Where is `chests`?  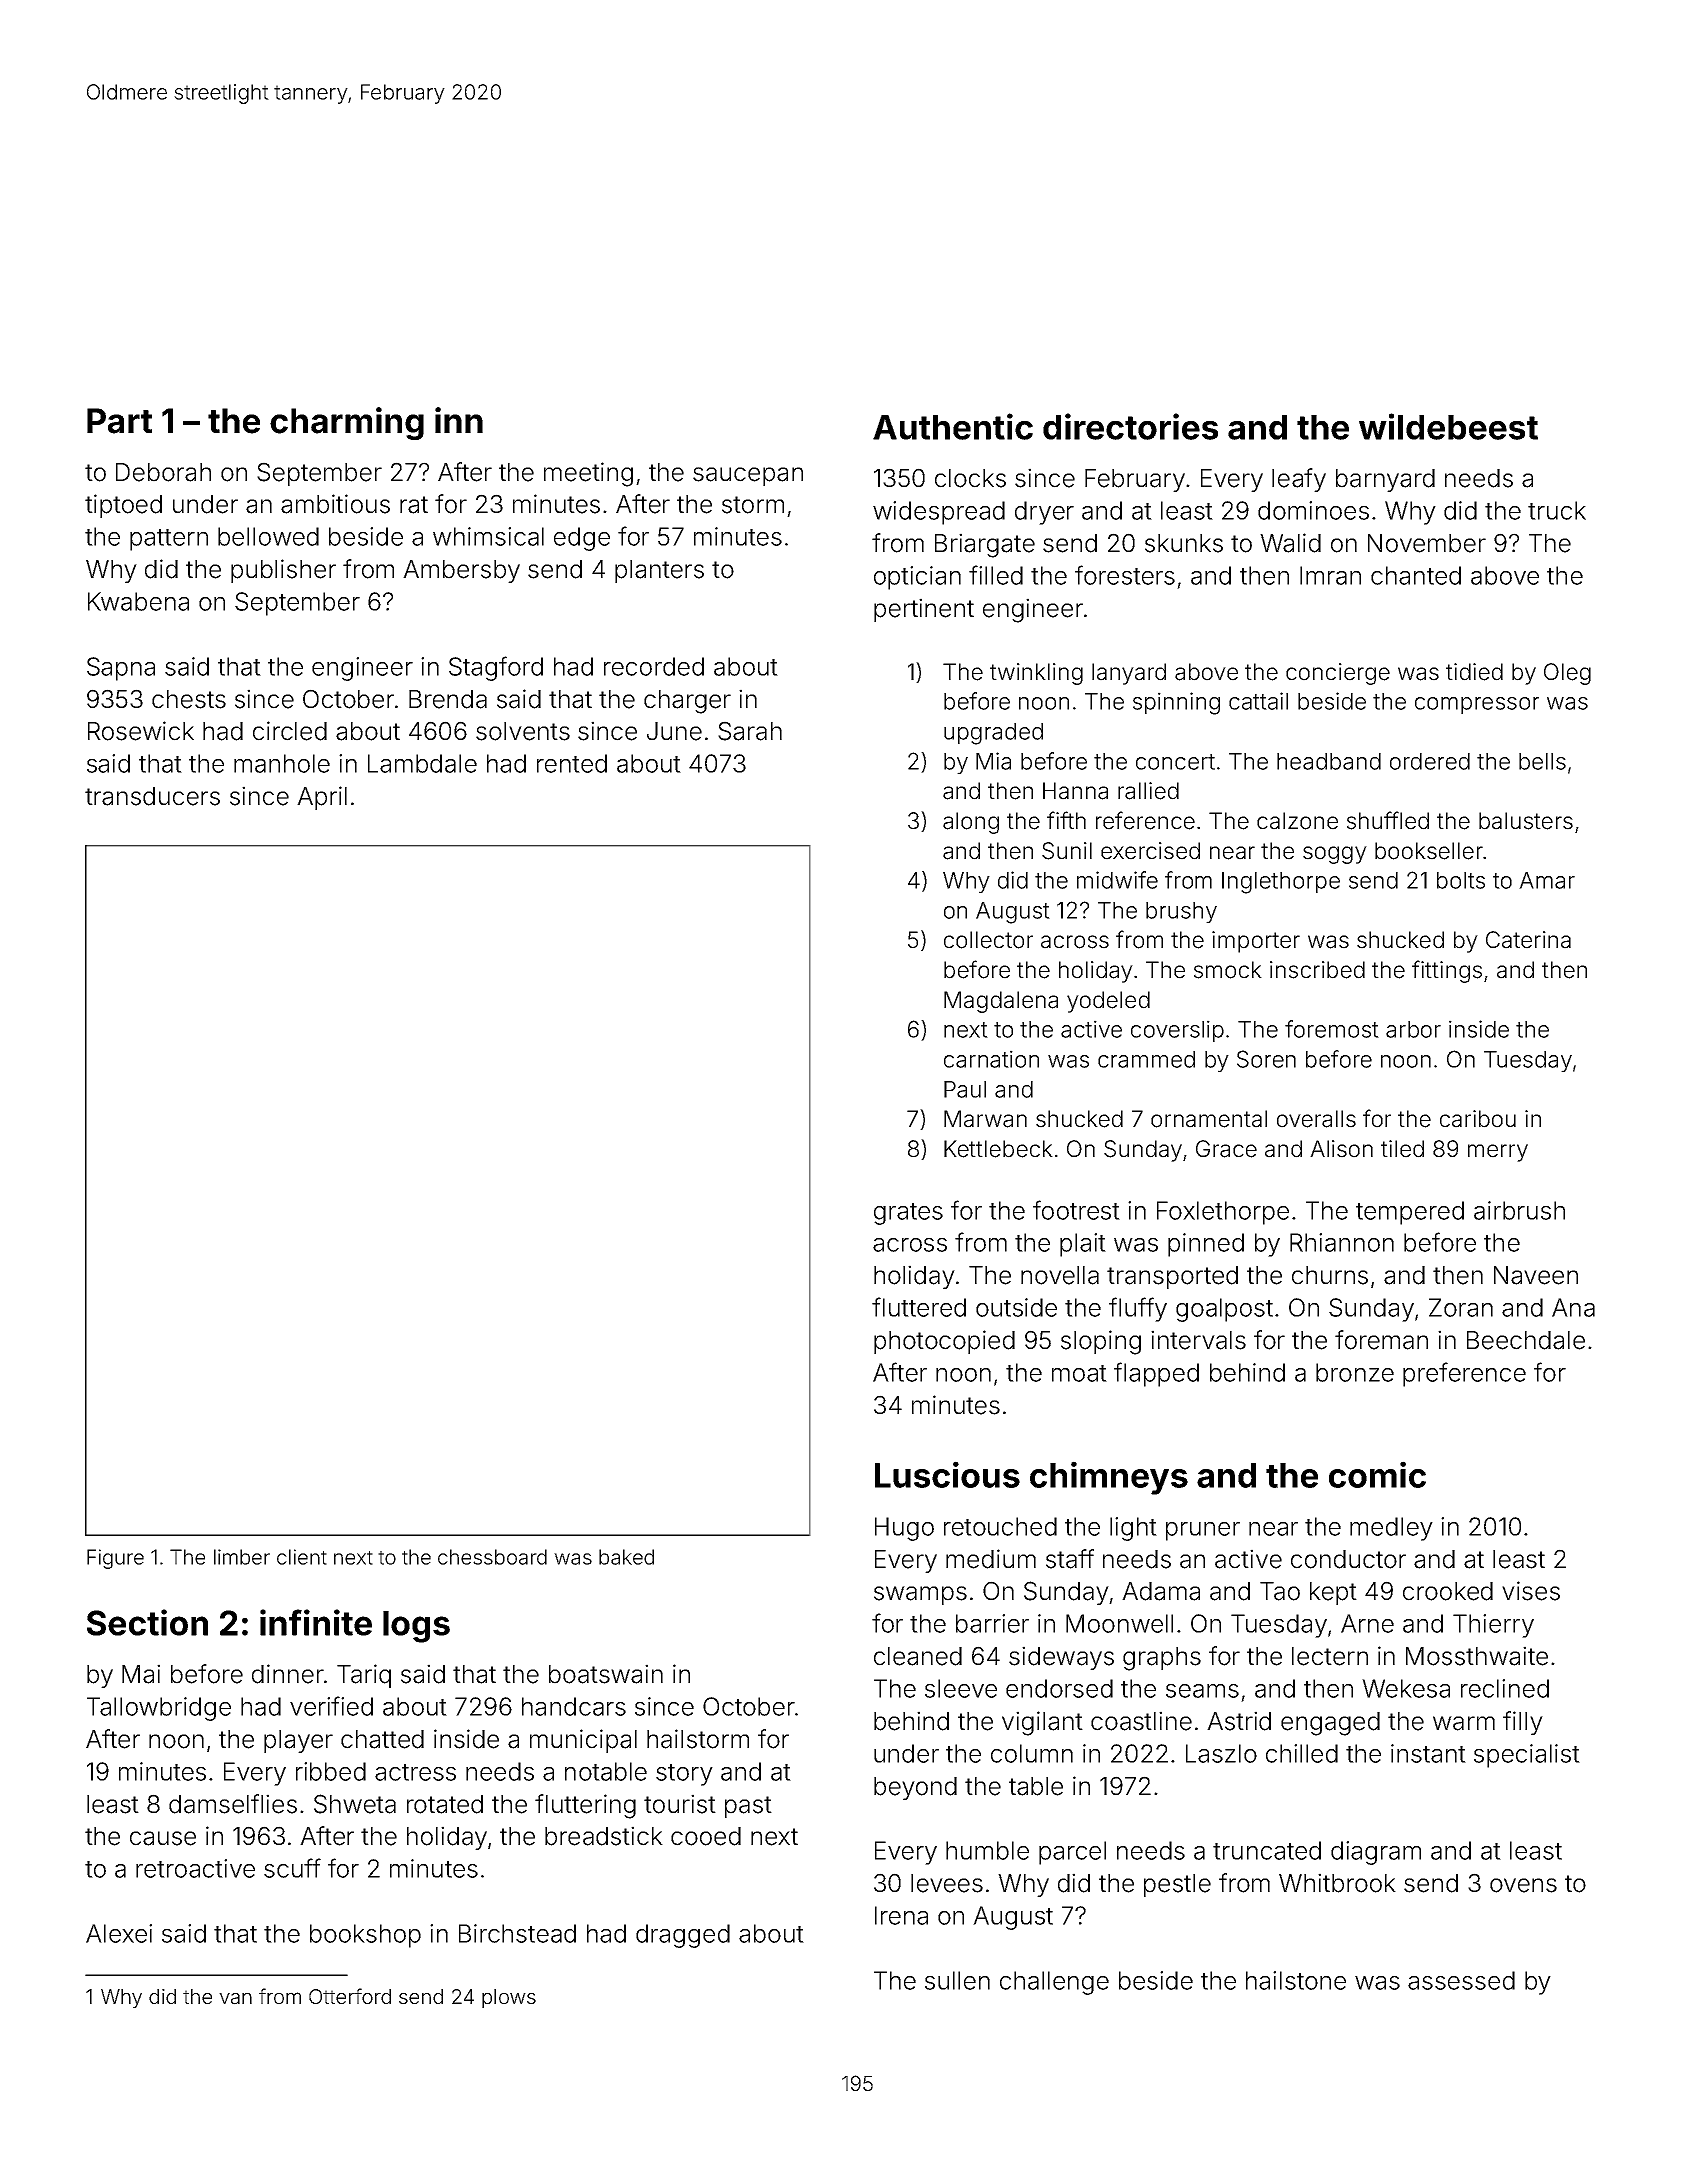 chests is located at coordinates (189, 699).
